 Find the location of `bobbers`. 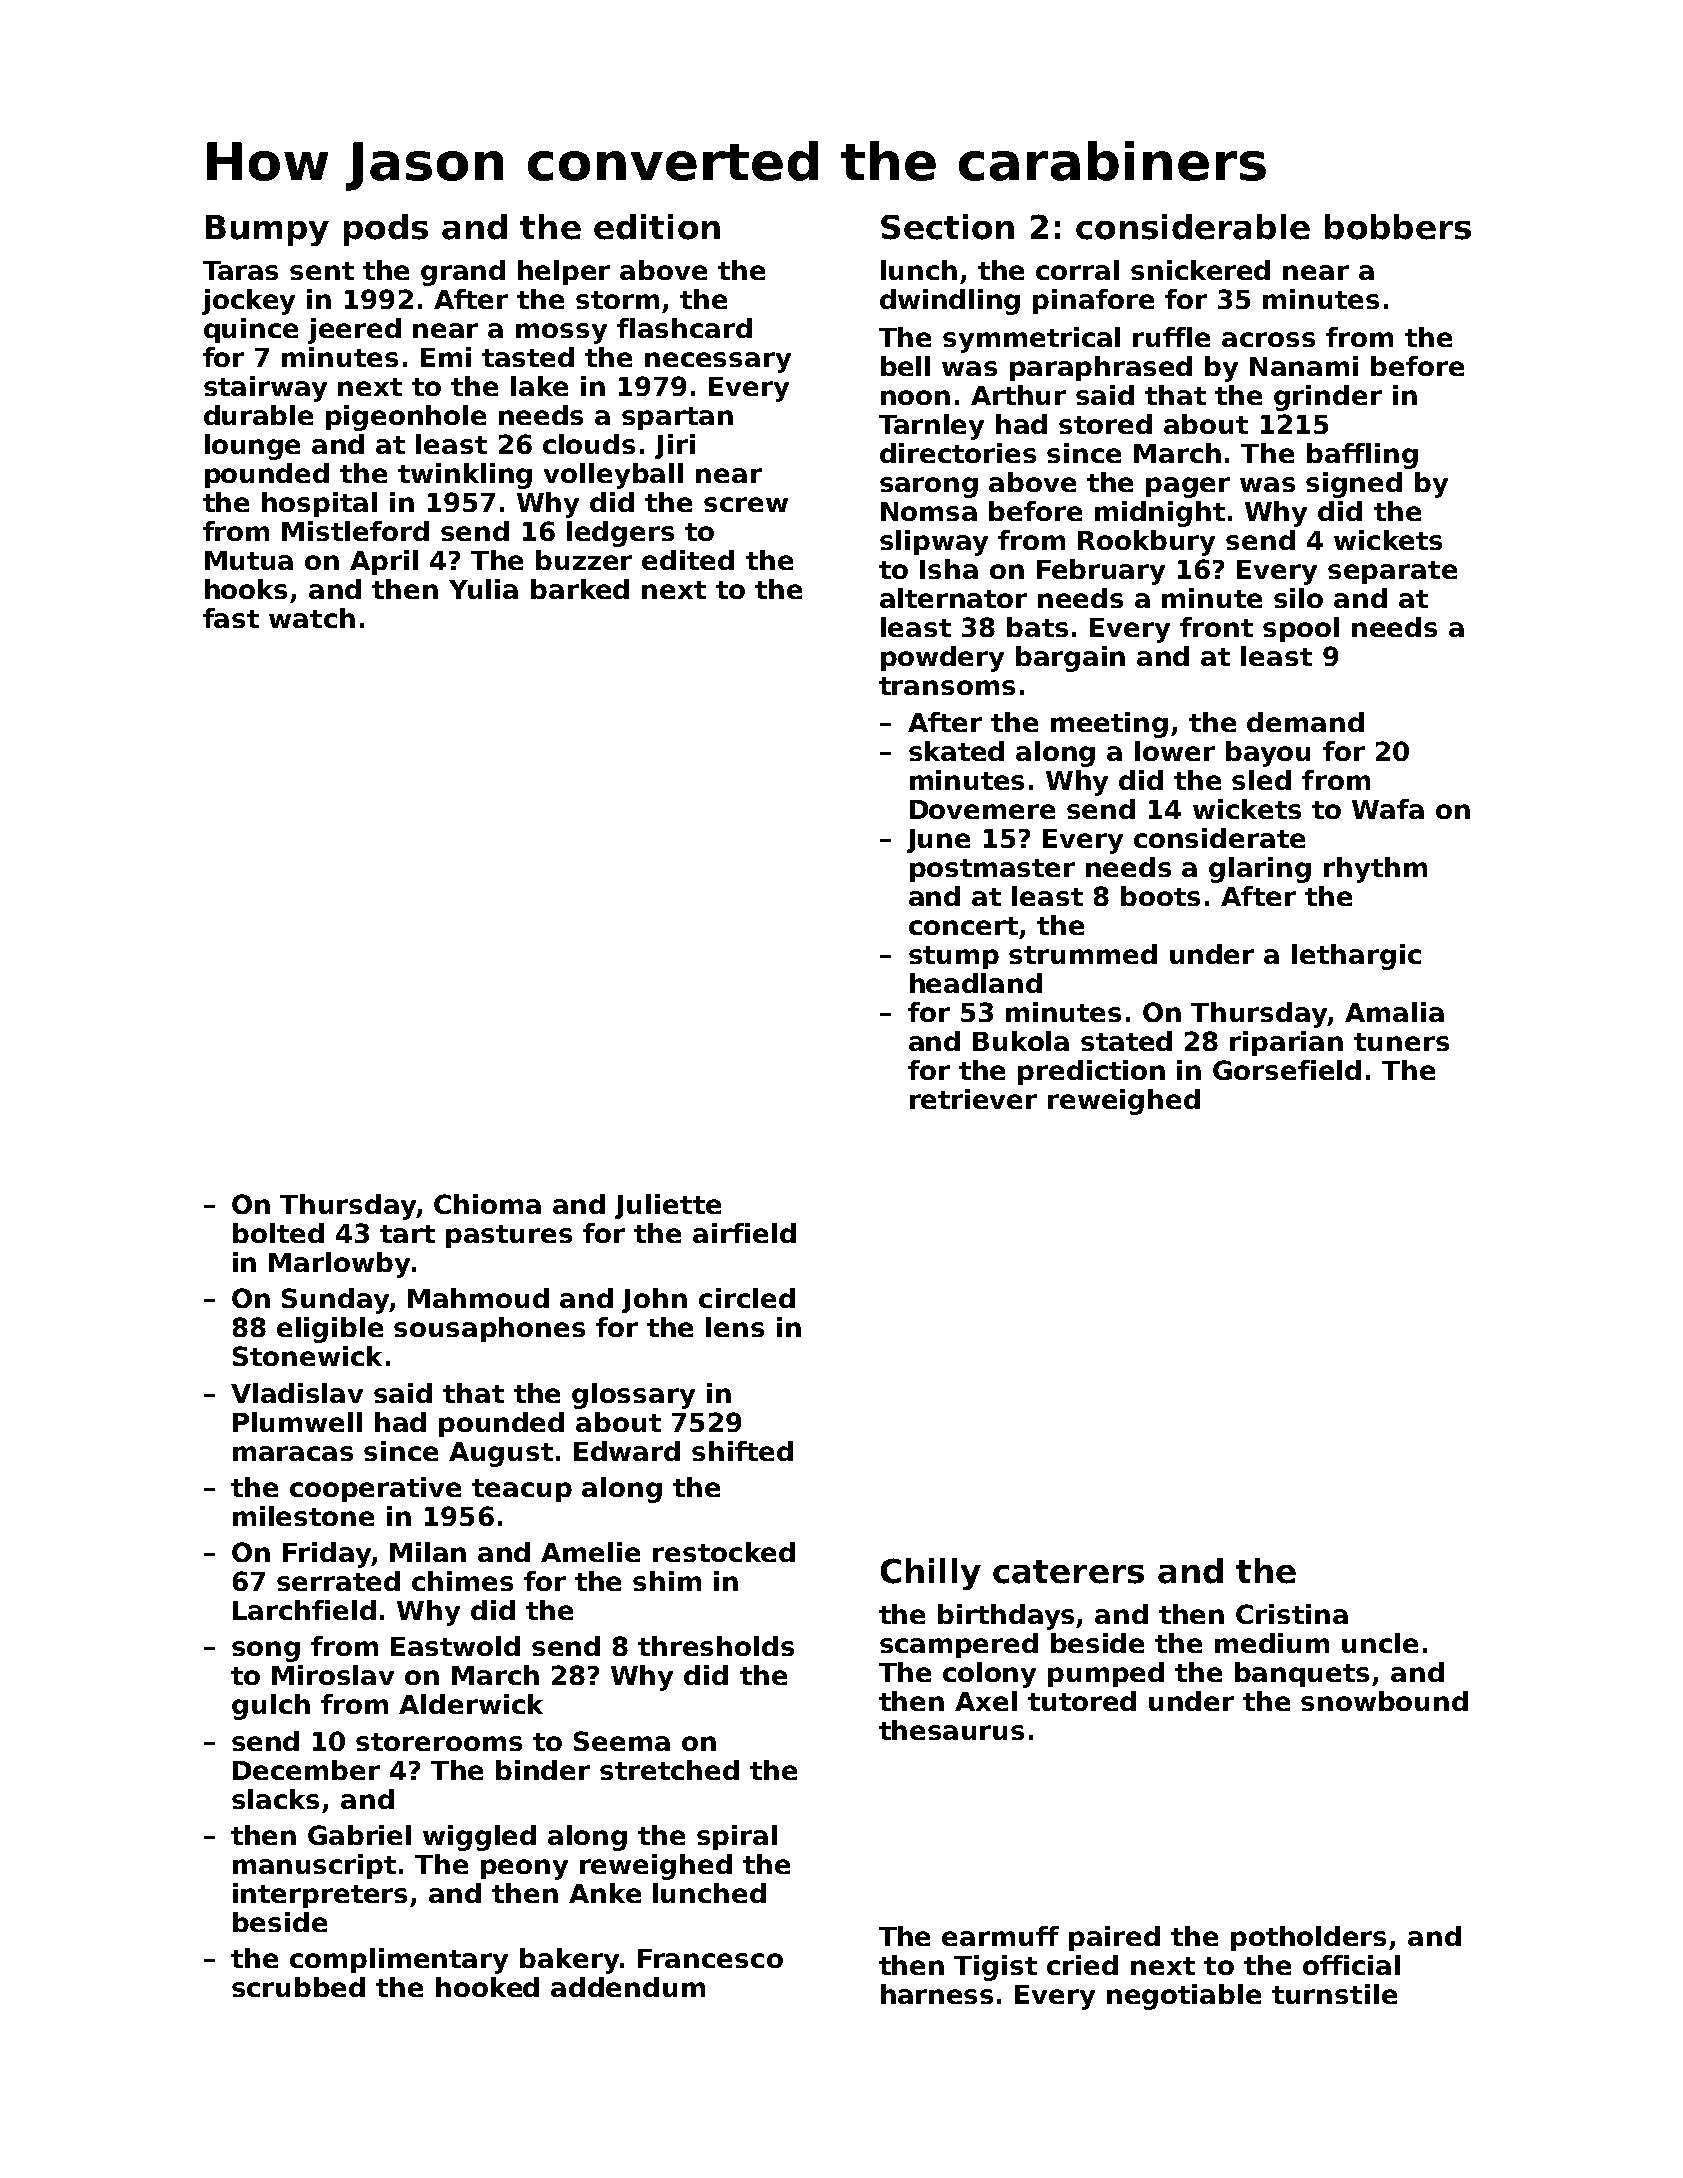

bobbers is located at coordinates (1398, 227).
